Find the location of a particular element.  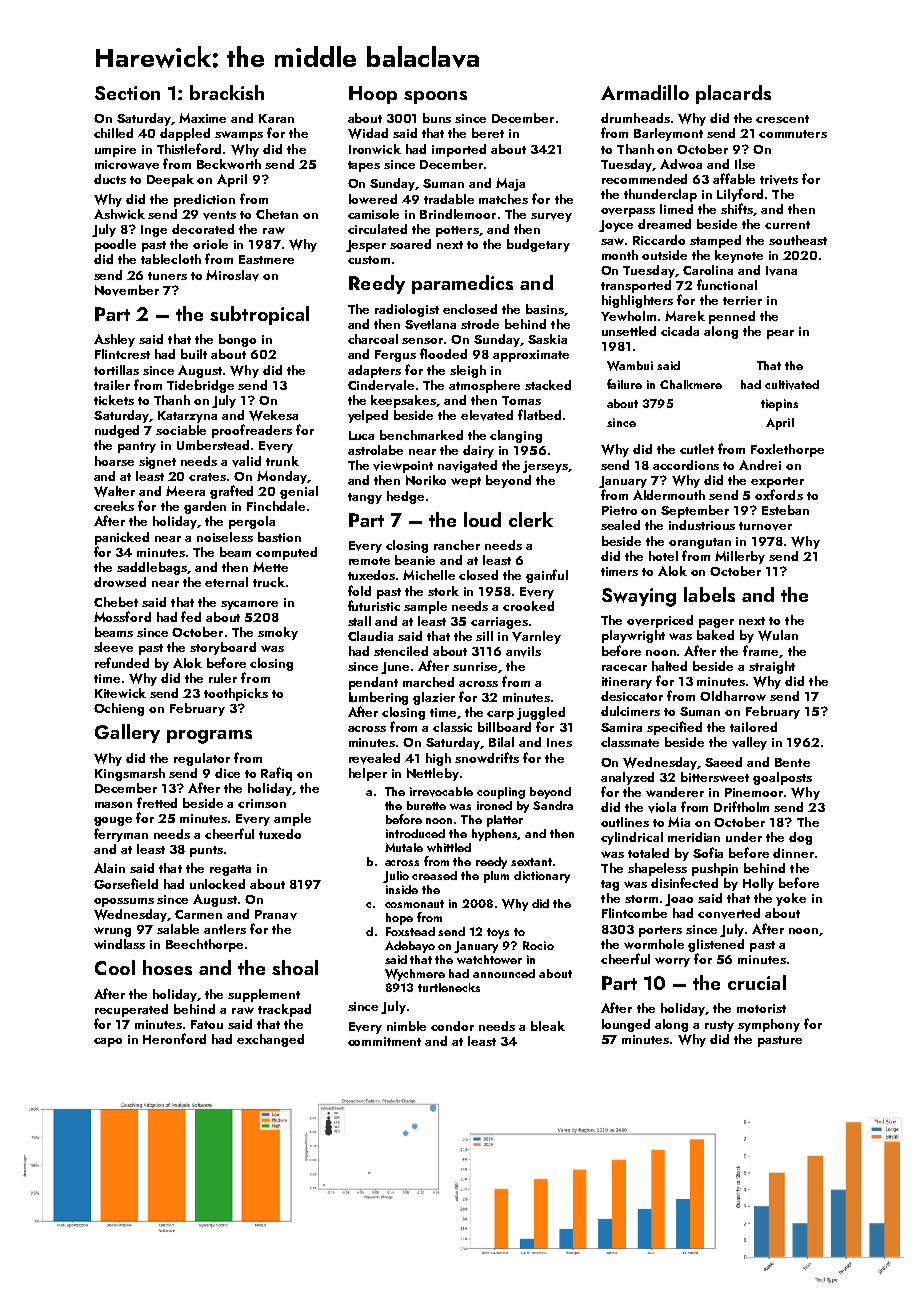

swamps is located at coordinates (239, 136).
